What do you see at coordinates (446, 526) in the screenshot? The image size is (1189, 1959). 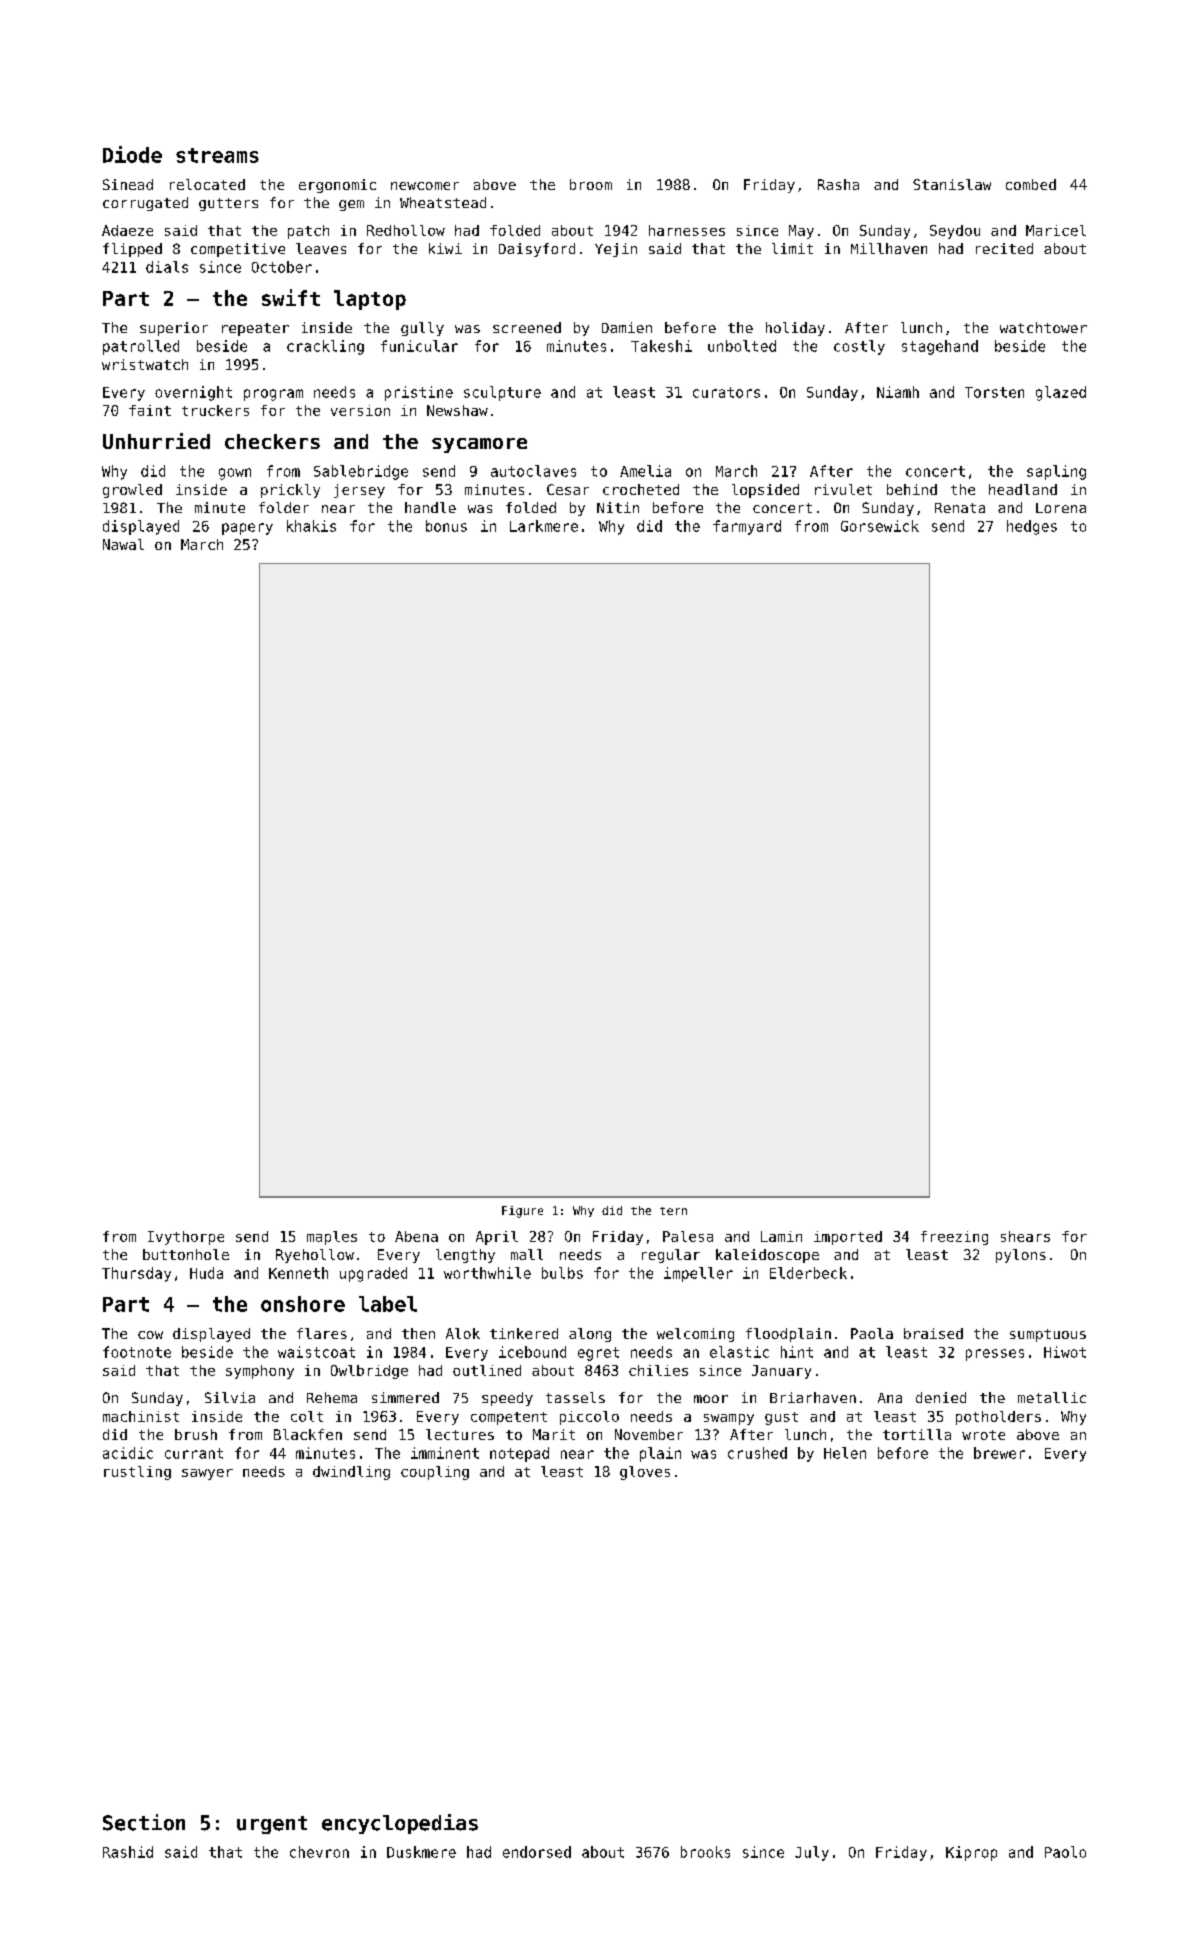 I see `bonus` at bounding box center [446, 526].
